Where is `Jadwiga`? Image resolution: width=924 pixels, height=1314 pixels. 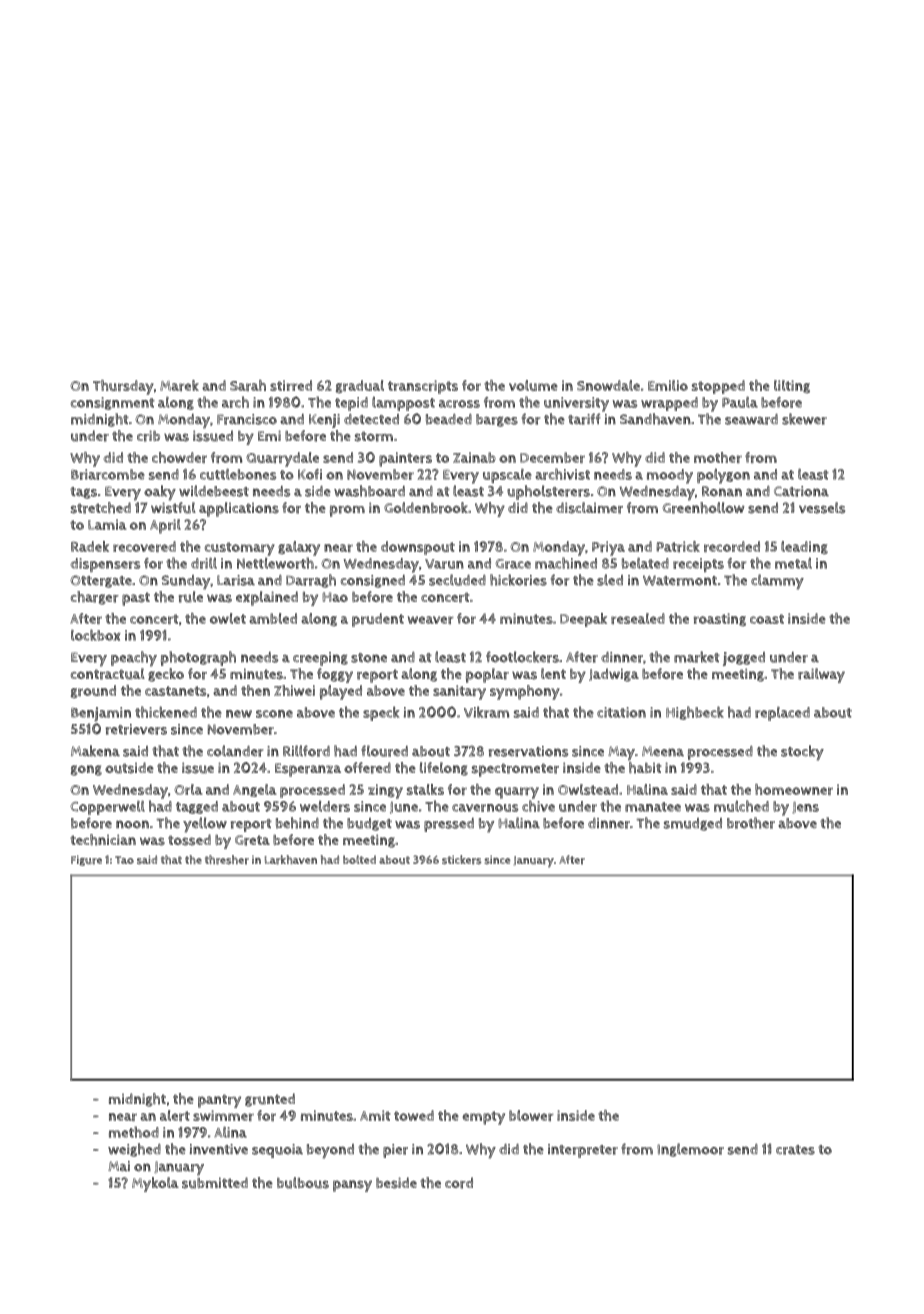 Jadwiga is located at coordinates (614, 675).
